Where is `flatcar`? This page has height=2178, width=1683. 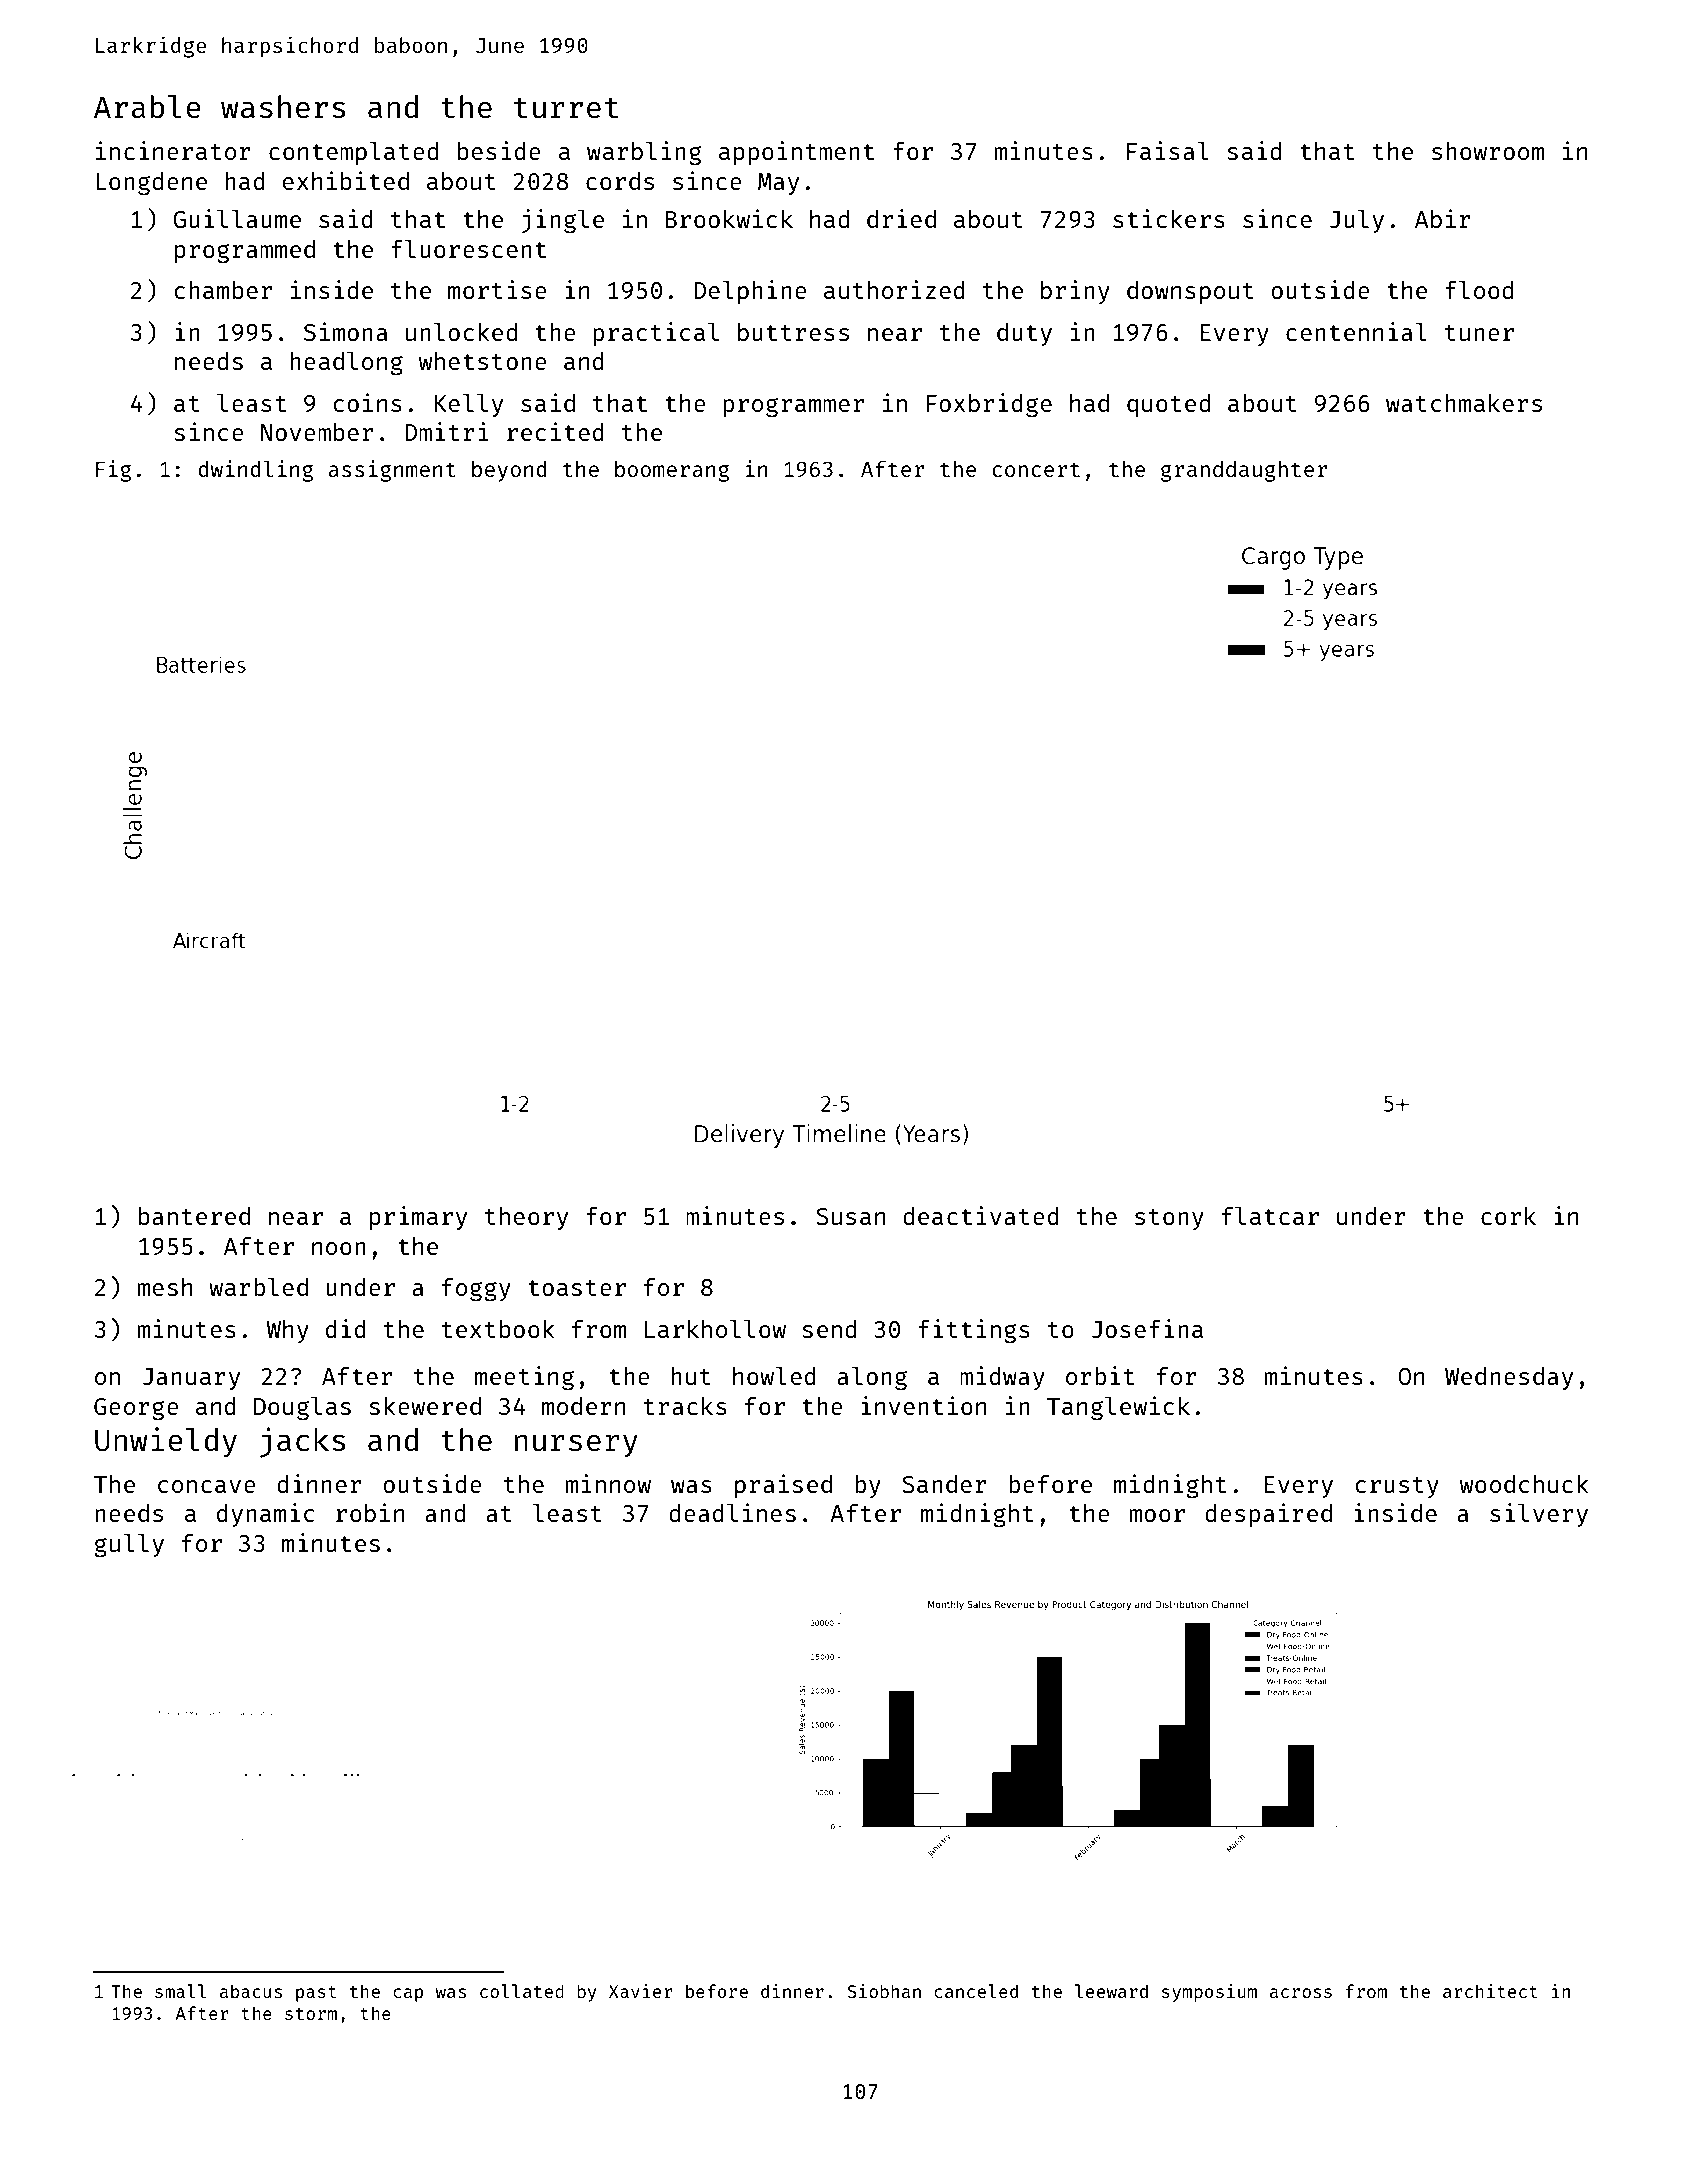
flatcar is located at coordinates (1270, 1215).
